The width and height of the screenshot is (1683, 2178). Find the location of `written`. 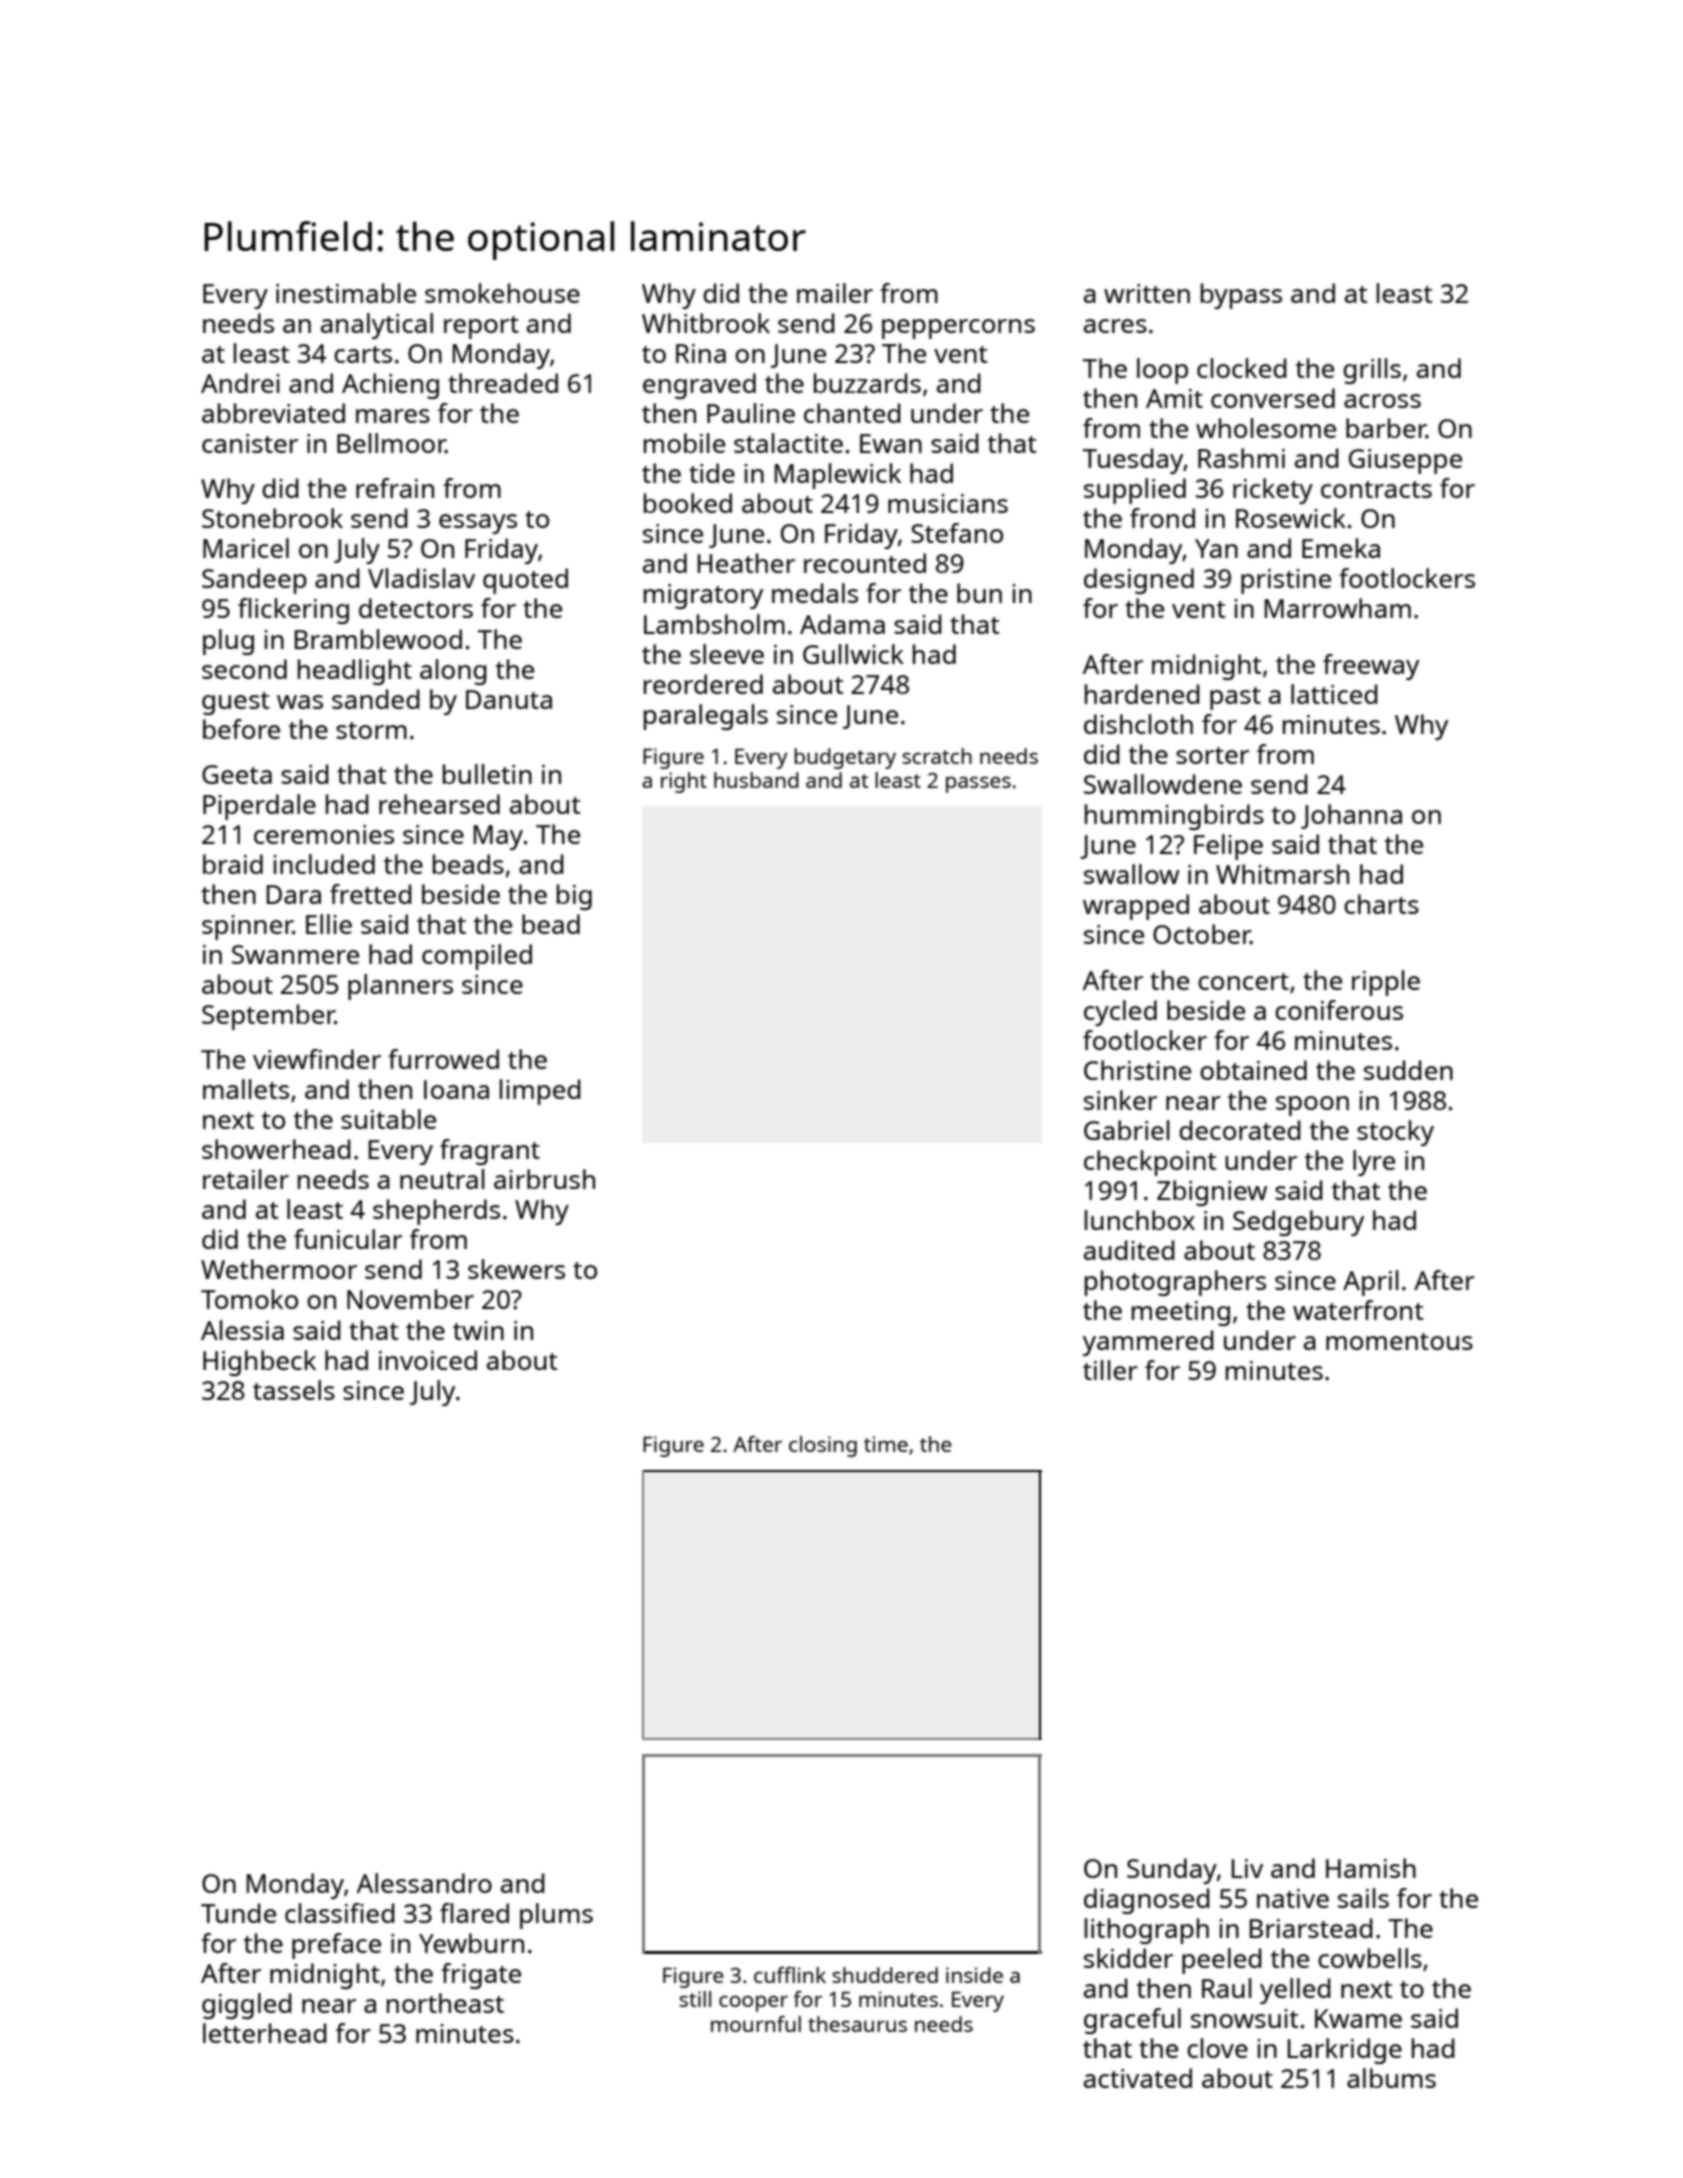

written is located at coordinates (1147, 293).
